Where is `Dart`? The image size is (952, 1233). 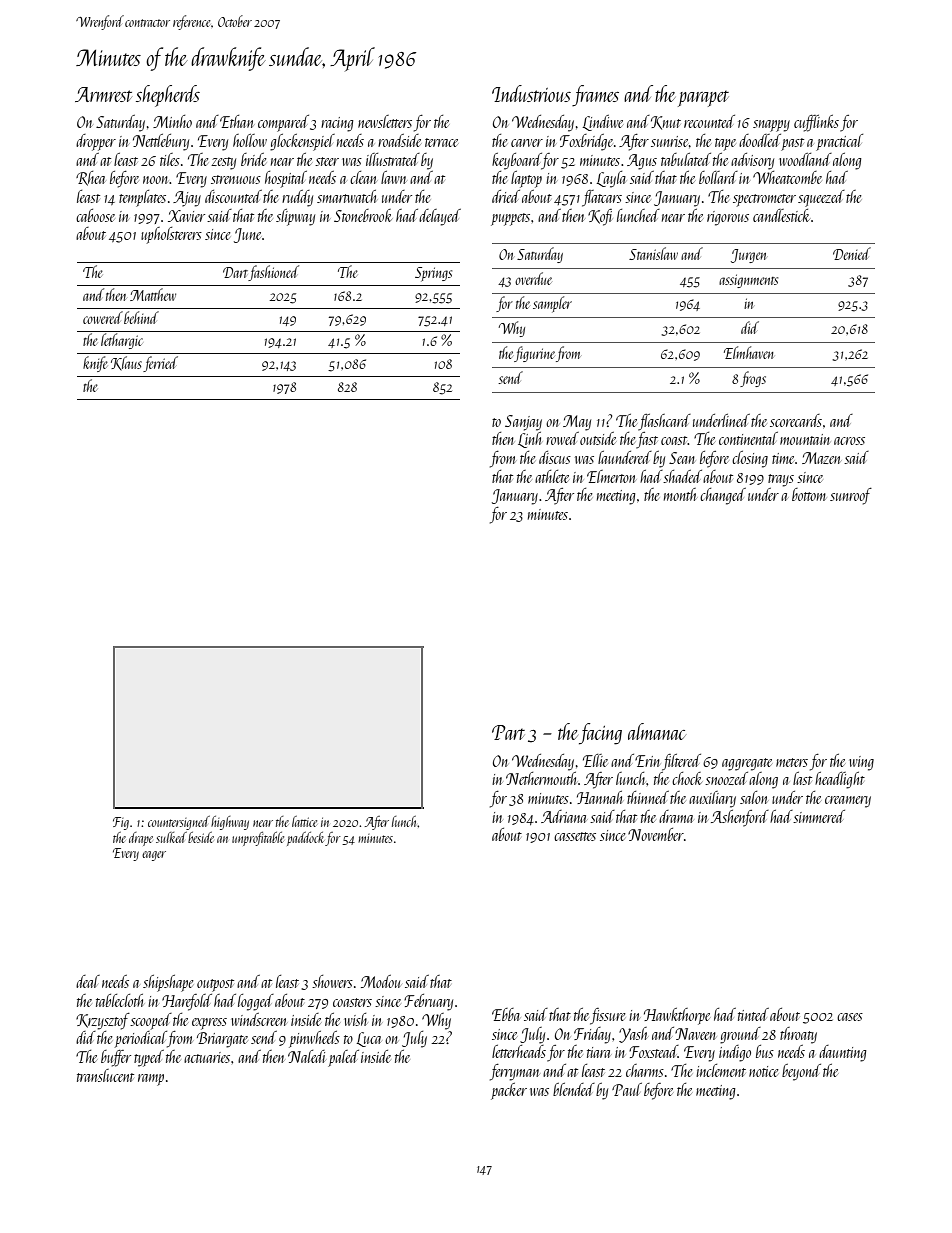
Dart is located at coordinates (235, 272).
